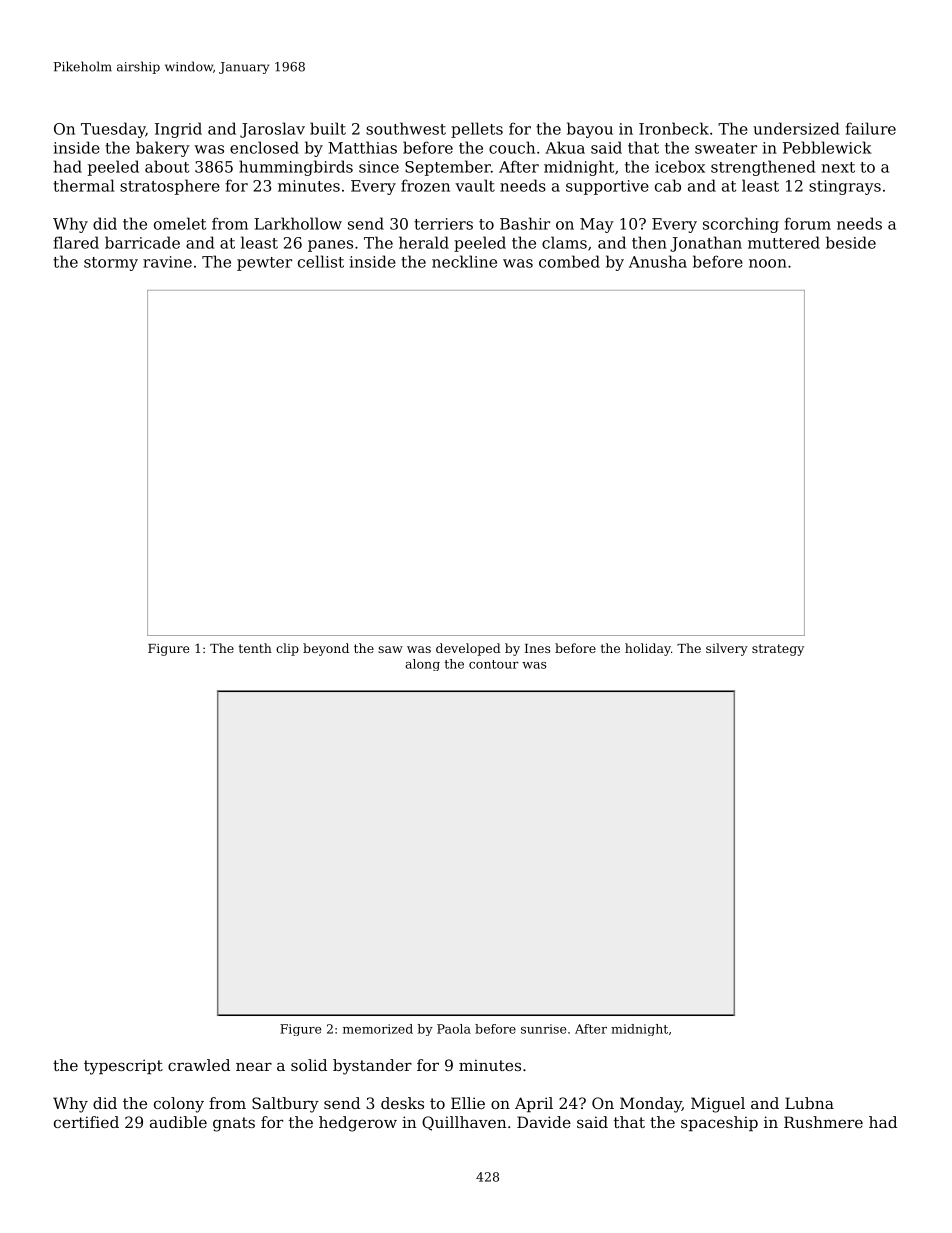 This screenshot has height=1233, width=952. What do you see at coordinates (827, 147) in the screenshot?
I see `Pebblewick` at bounding box center [827, 147].
